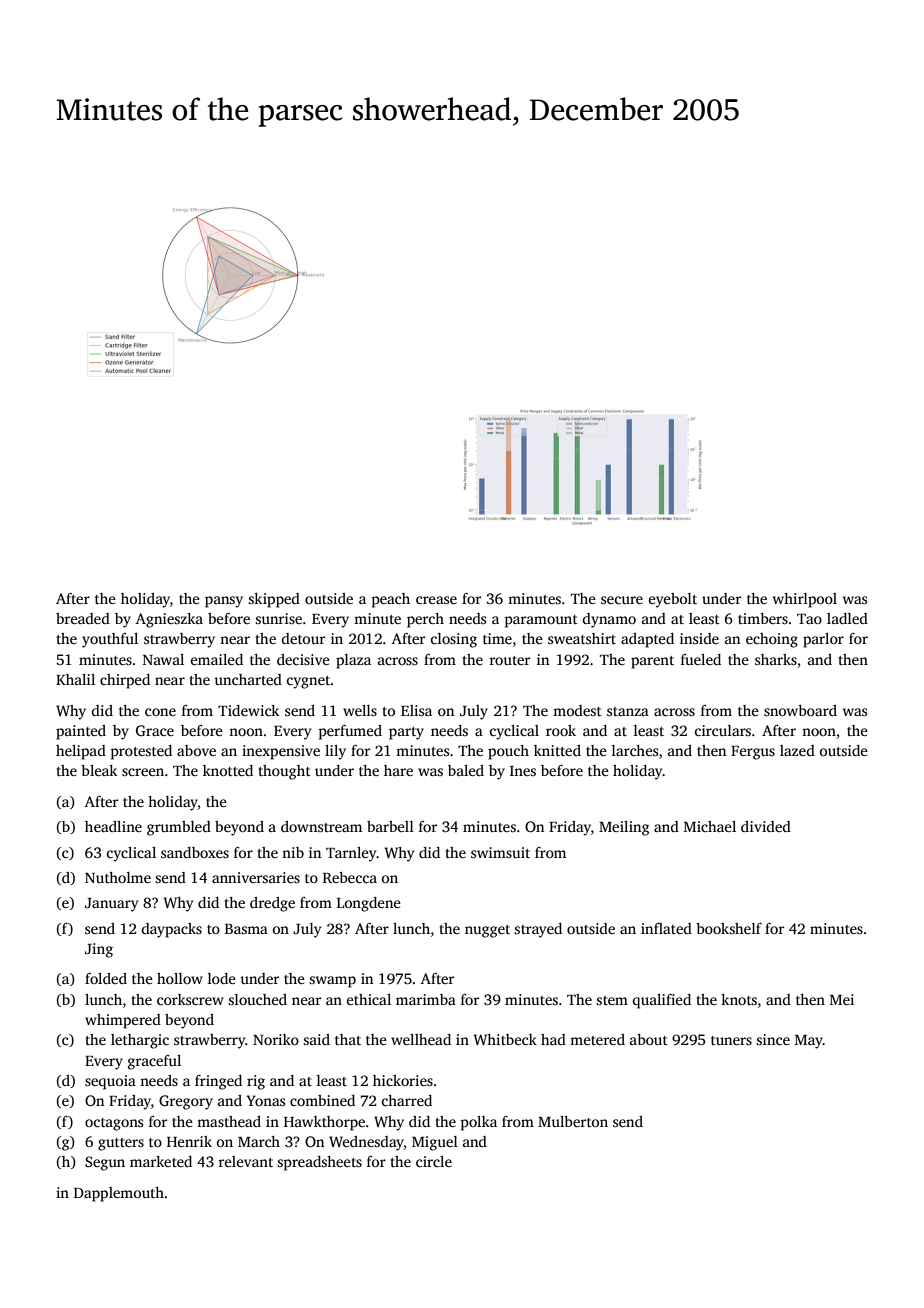 The width and height of the page is (924, 1308). Describe the element at coordinates (319, 1163) in the page. I see `spreadsheets` at that location.
